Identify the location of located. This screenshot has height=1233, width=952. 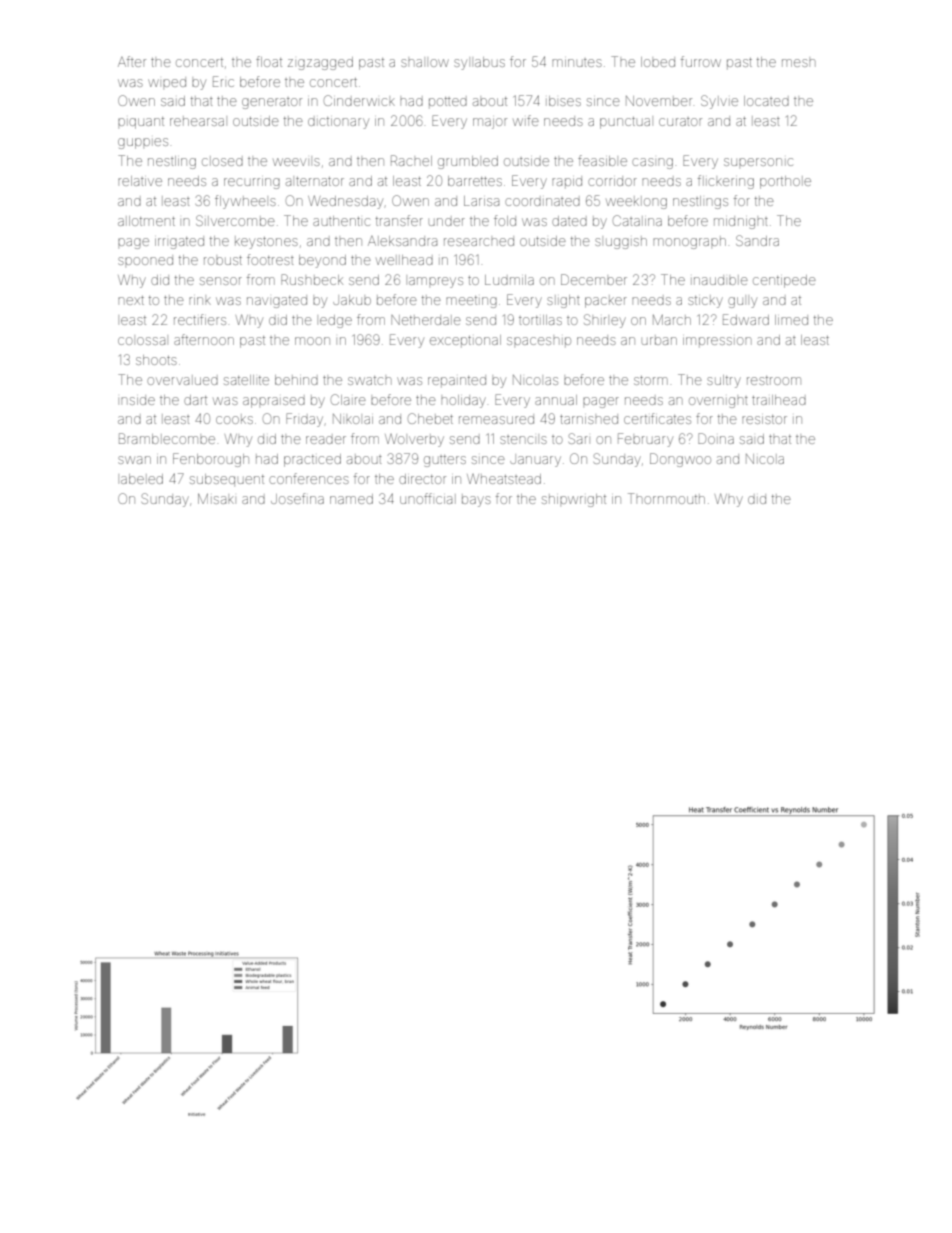
(766, 101).
